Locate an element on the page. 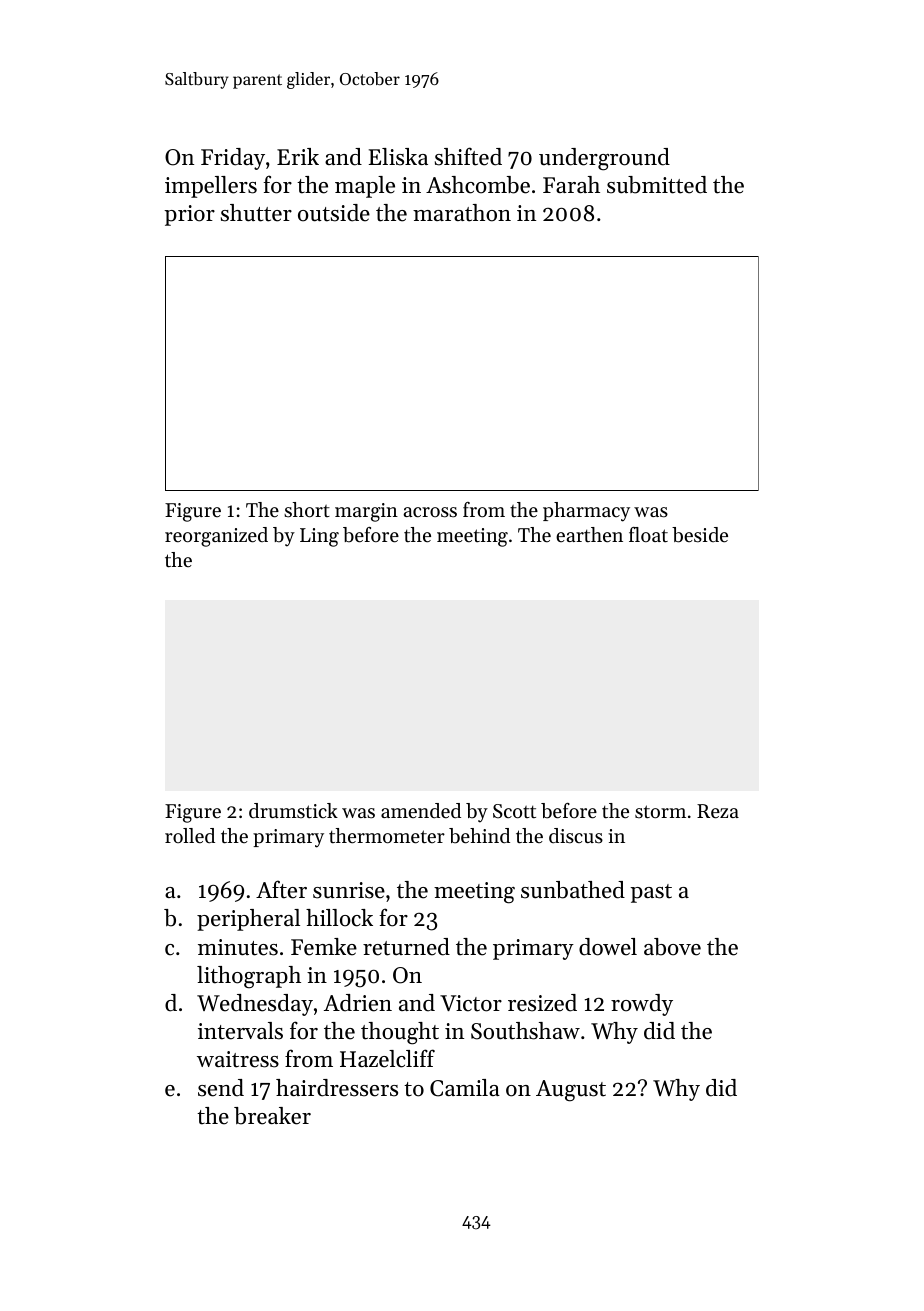  Erik is located at coordinates (298, 156).
